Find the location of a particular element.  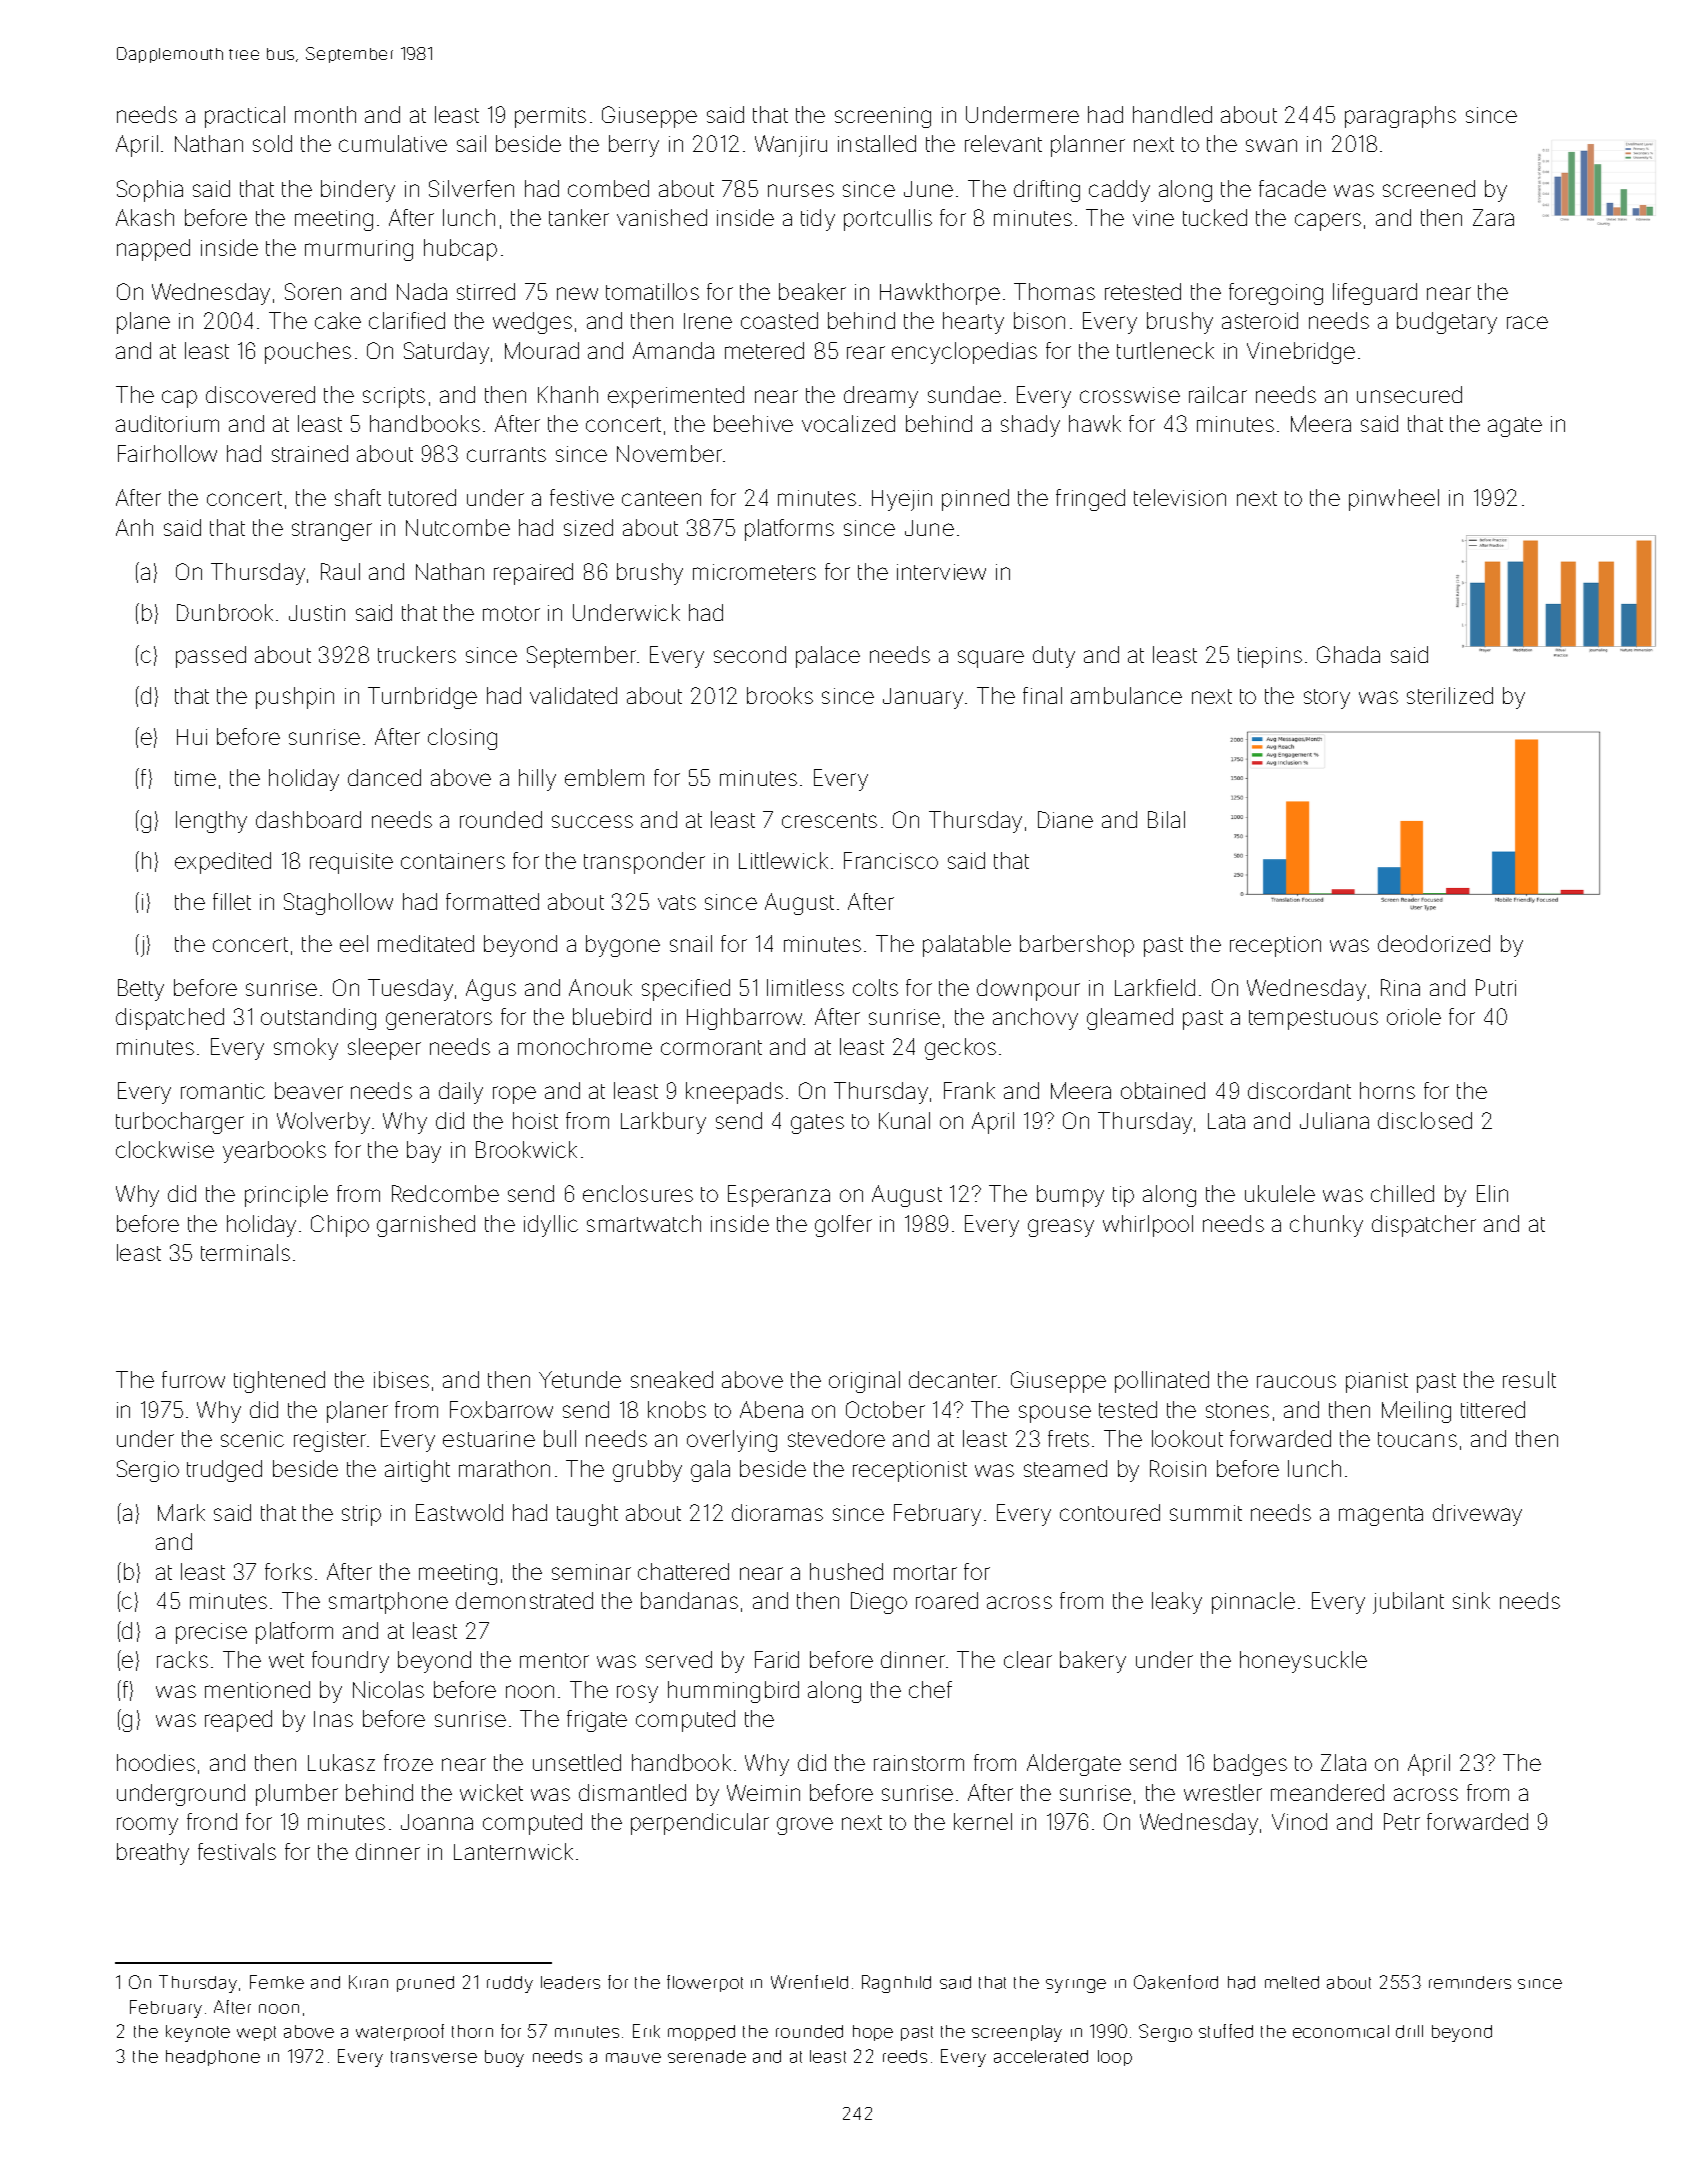

Zara is located at coordinates (1493, 217).
